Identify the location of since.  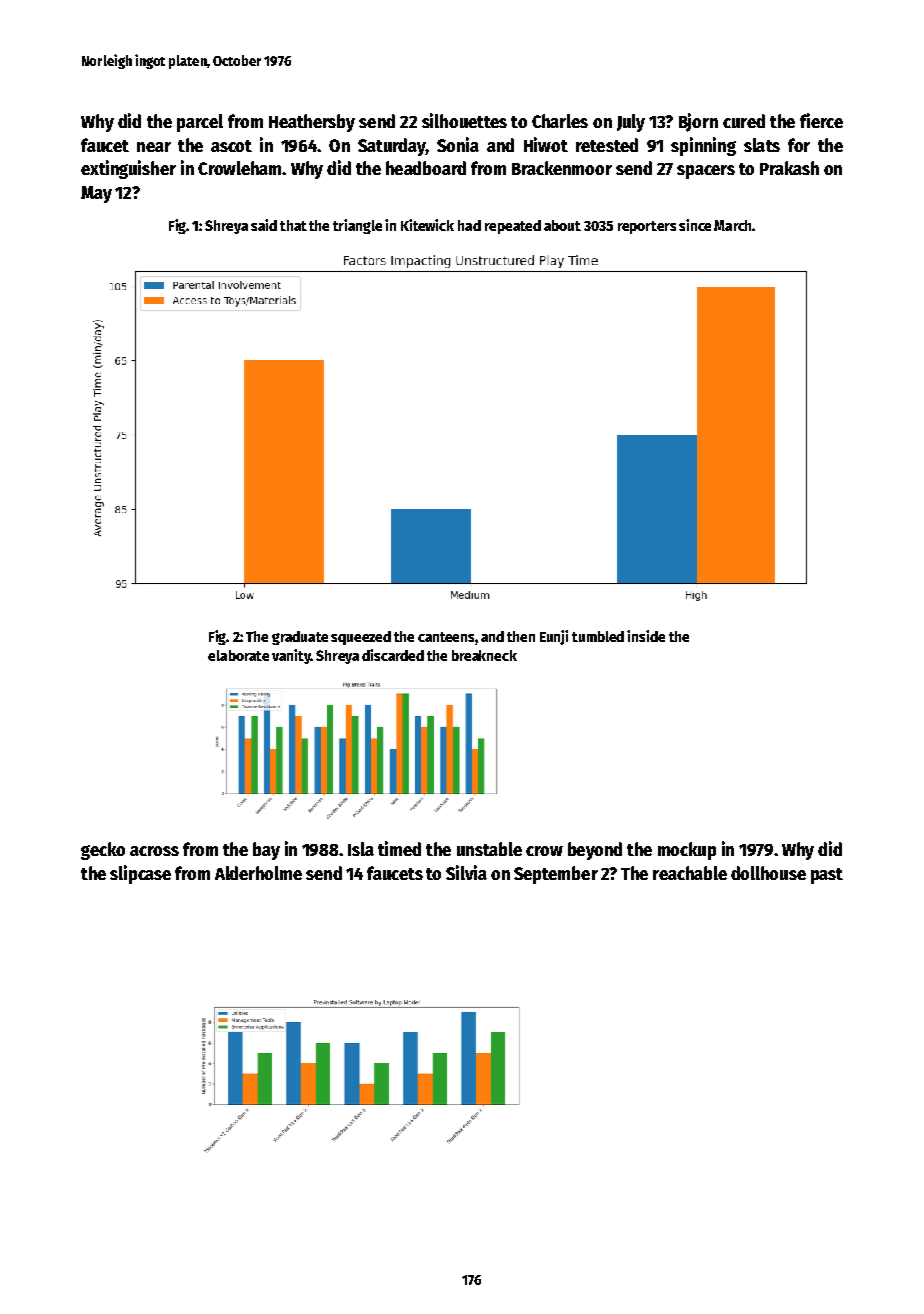
(695, 225).
